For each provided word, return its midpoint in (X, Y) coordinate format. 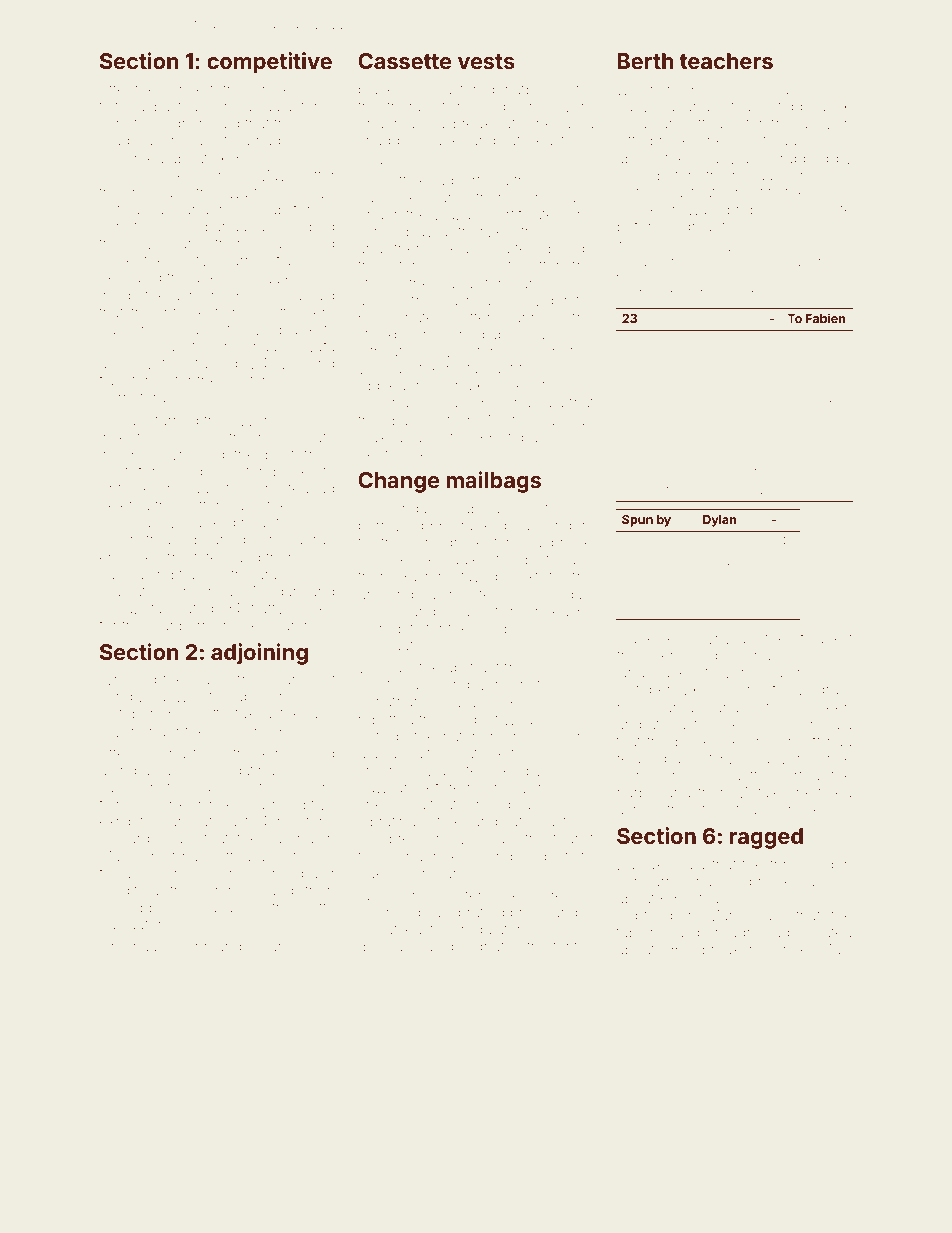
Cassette (404, 61)
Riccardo (129, 838)
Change (398, 482)
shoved (158, 329)
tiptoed (122, 108)
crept (166, 575)
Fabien (826, 318)
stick (444, 821)
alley (816, 125)
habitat (661, 489)
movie (443, 351)
